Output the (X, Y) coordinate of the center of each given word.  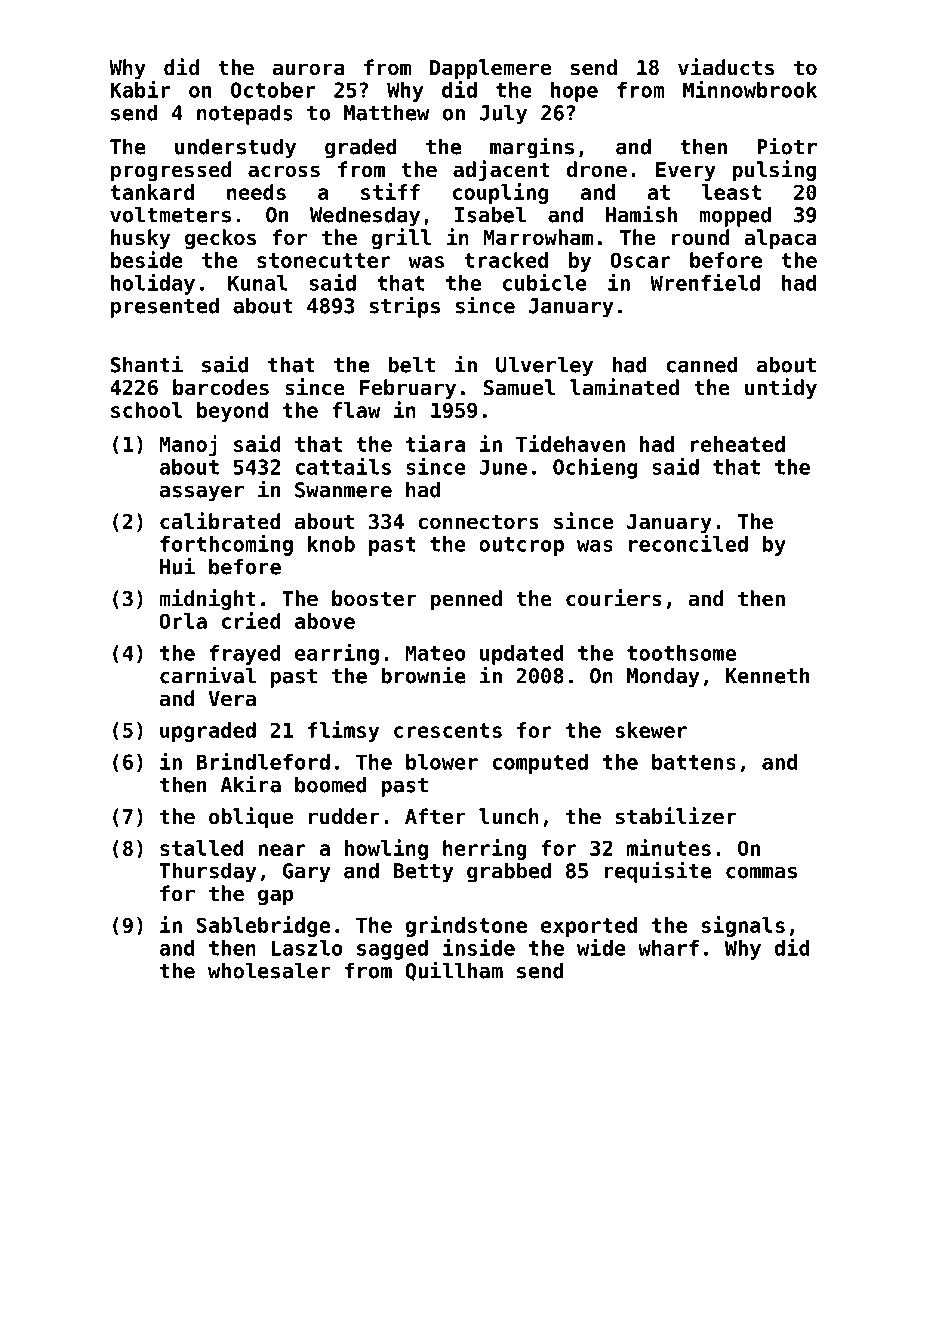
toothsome (681, 653)
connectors (478, 522)
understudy (235, 148)
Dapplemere (490, 69)
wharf (668, 948)
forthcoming (226, 545)
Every (686, 171)
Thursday (208, 872)
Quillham (454, 971)
